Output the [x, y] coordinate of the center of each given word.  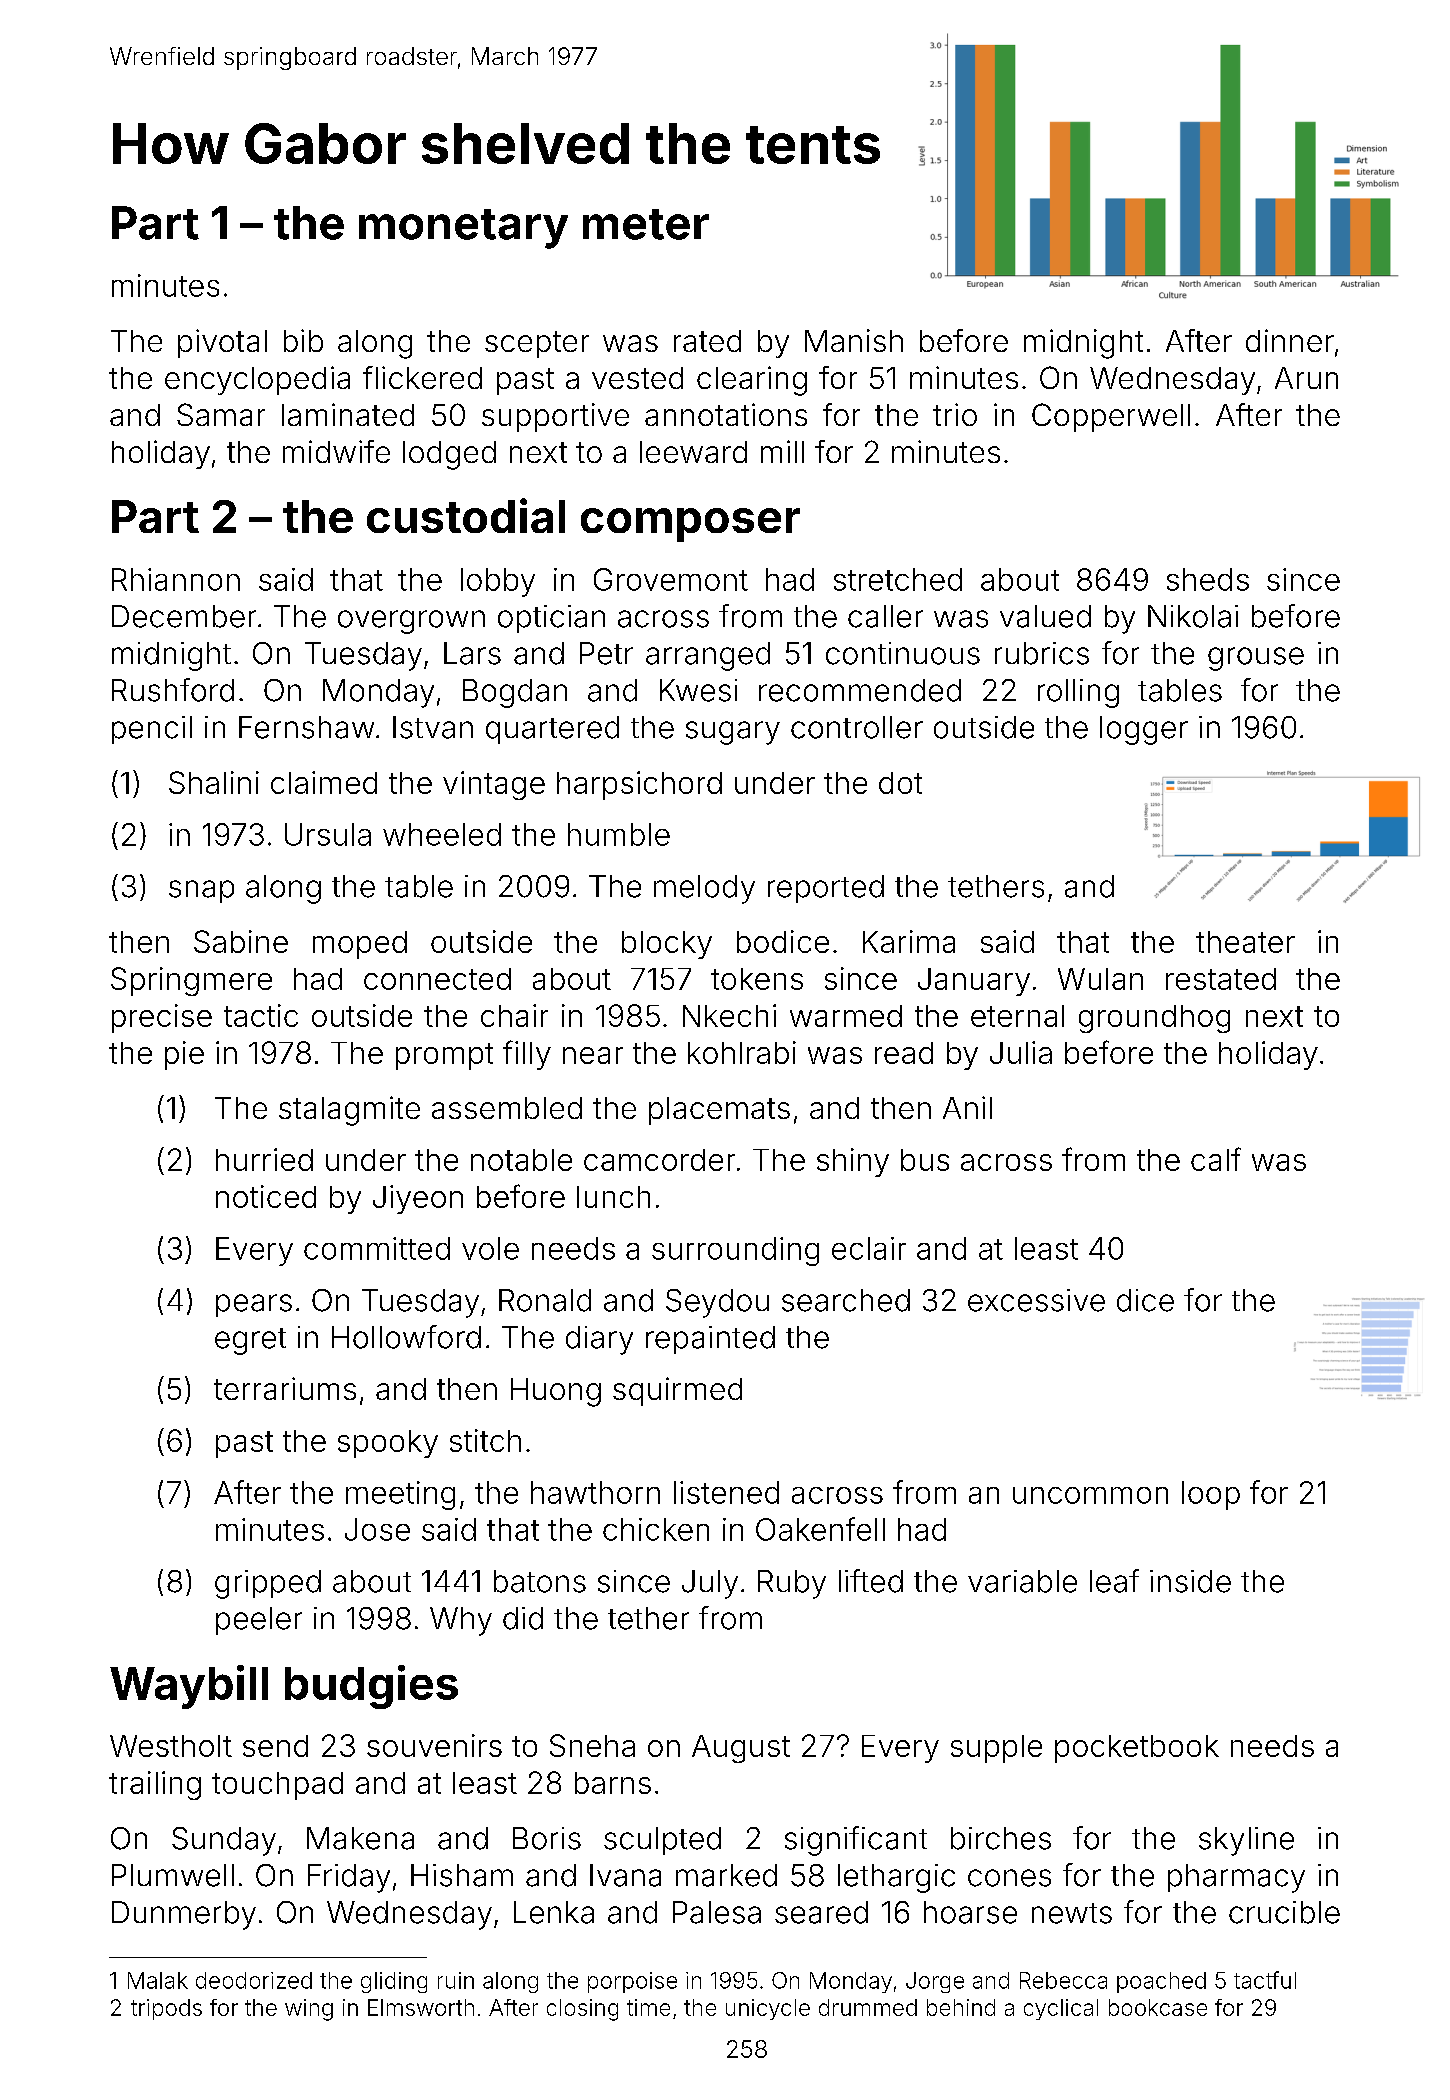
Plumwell [173, 1875]
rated [707, 341]
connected [437, 979]
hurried [264, 1159]
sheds [1208, 579]
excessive [1036, 1300]
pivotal [222, 343]
